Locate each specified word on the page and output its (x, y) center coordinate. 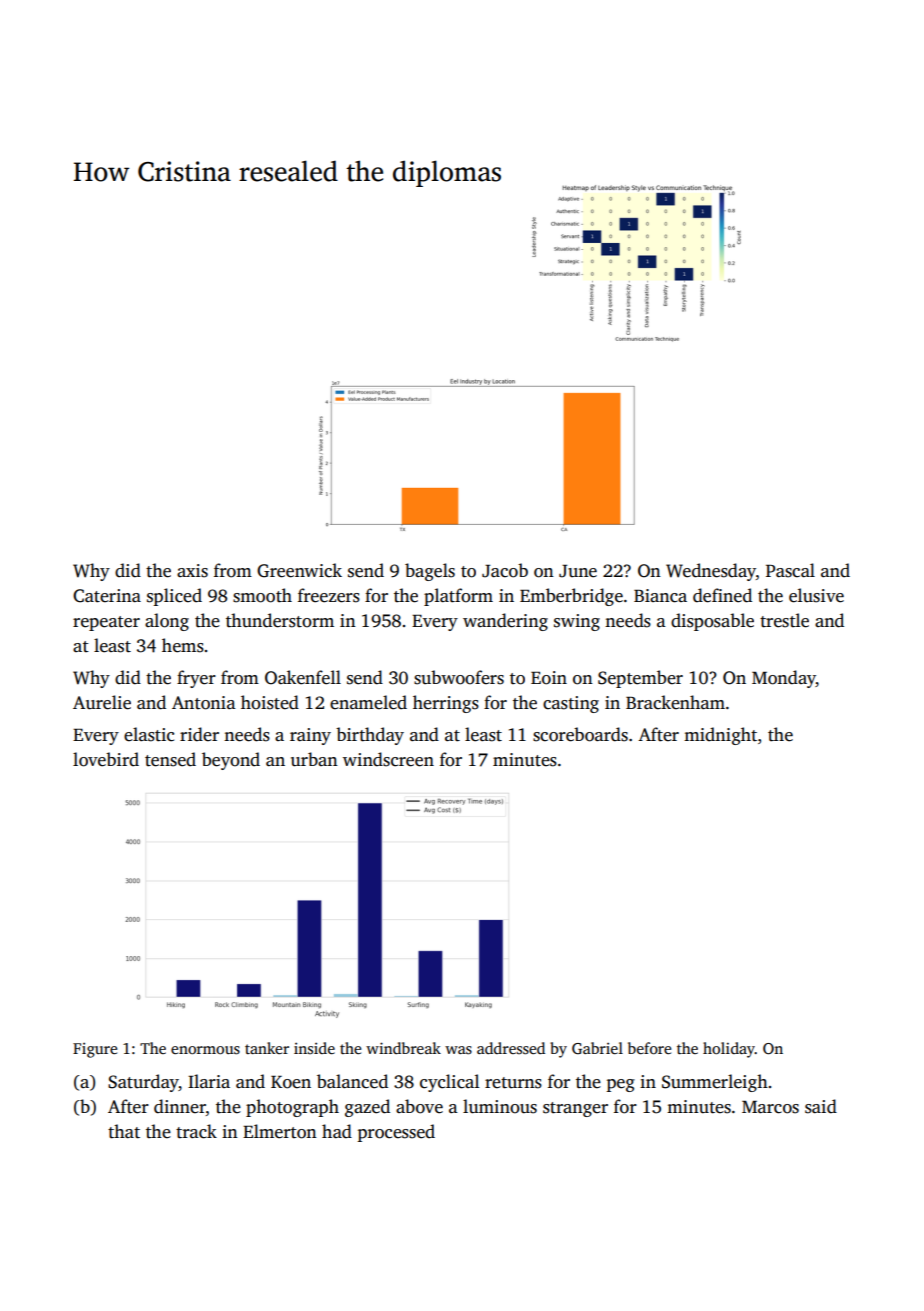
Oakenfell (303, 677)
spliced (174, 597)
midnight (720, 736)
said (821, 1106)
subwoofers (459, 677)
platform (458, 597)
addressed (511, 1048)
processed (396, 1133)
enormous (205, 1050)
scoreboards (580, 734)
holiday (729, 1050)
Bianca (660, 596)
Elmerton (280, 1131)
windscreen (388, 759)
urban (314, 759)
